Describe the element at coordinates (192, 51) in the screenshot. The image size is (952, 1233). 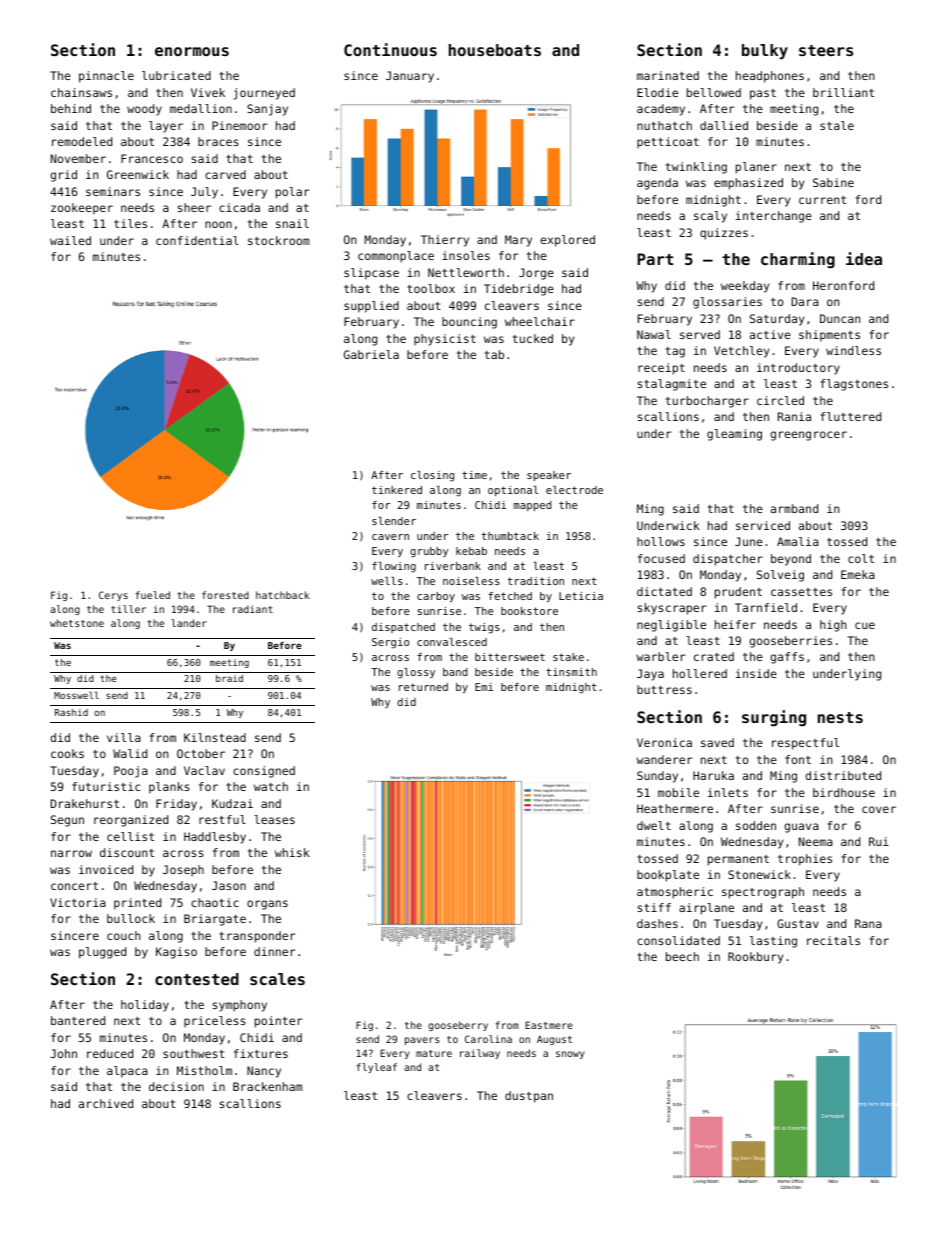
I see `enormous` at that location.
